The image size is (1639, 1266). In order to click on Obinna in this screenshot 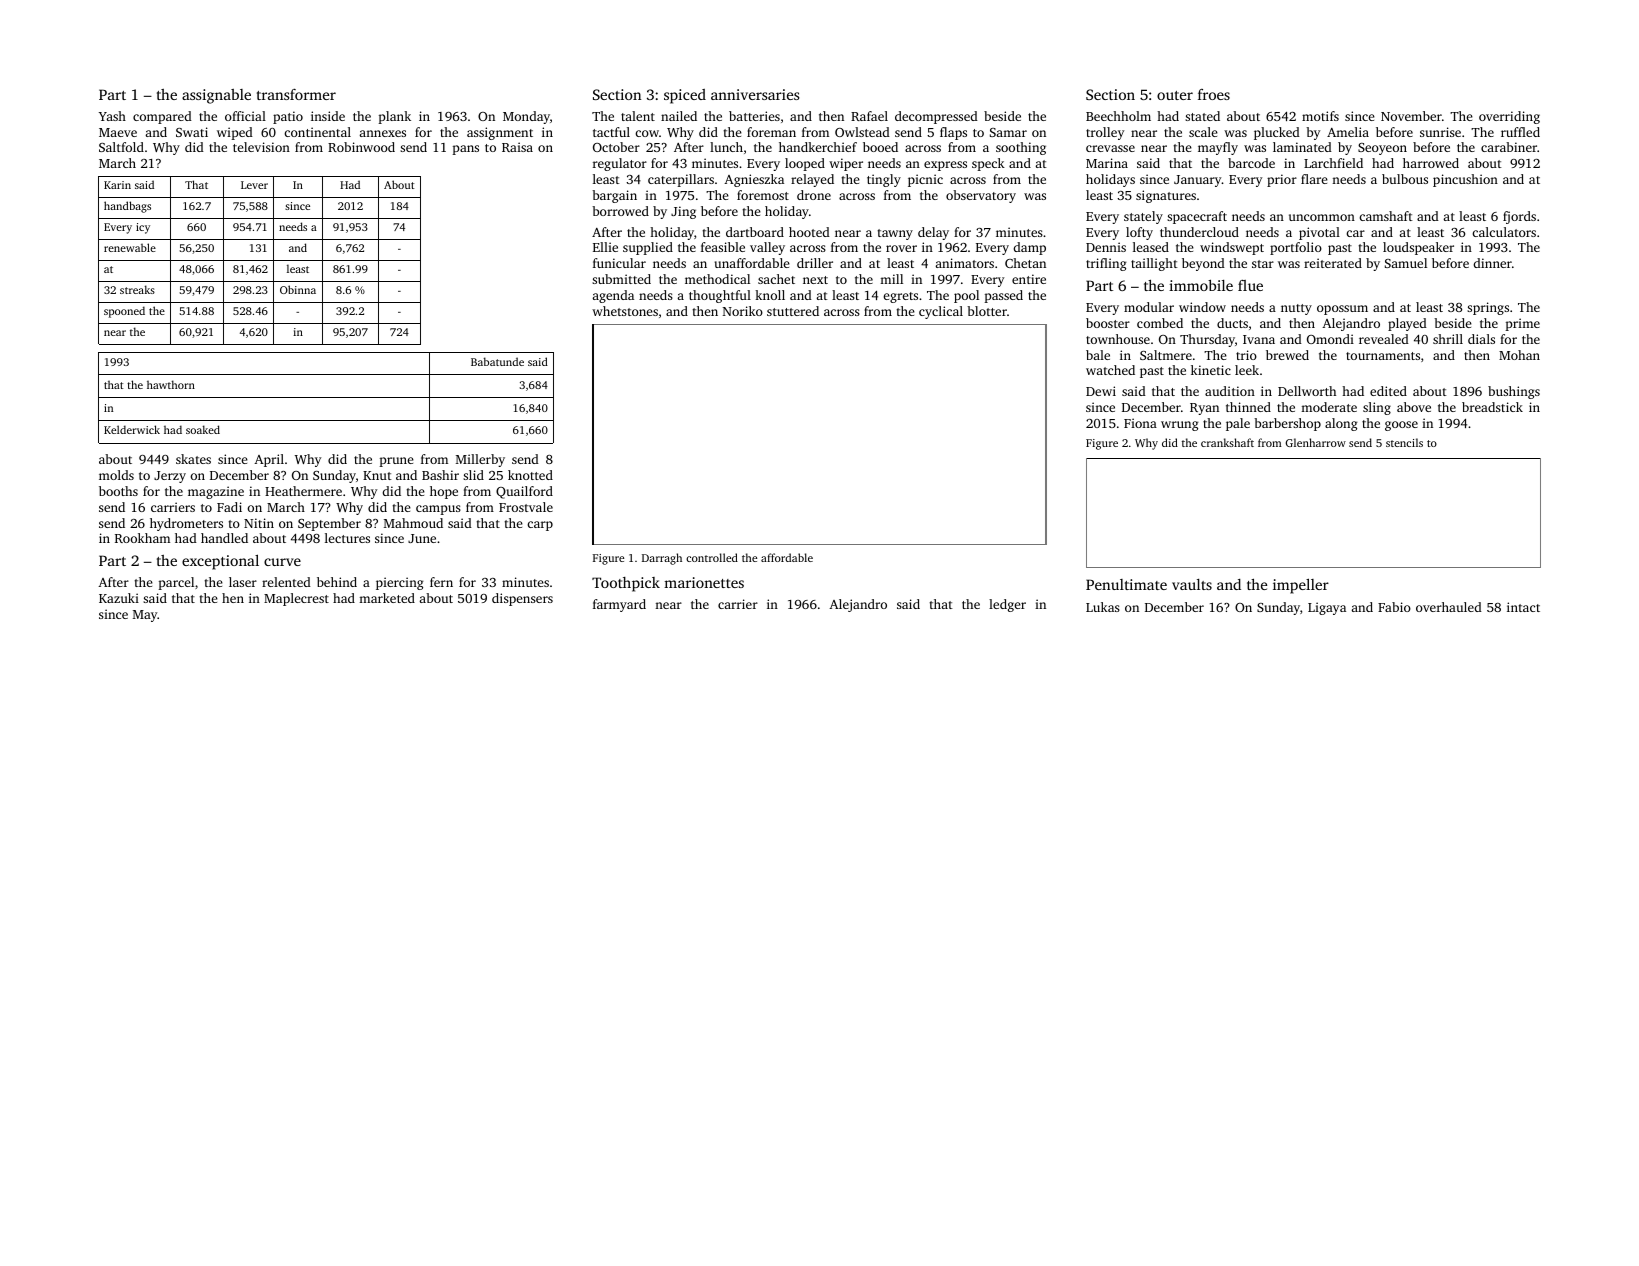, I will do `click(298, 289)`.
